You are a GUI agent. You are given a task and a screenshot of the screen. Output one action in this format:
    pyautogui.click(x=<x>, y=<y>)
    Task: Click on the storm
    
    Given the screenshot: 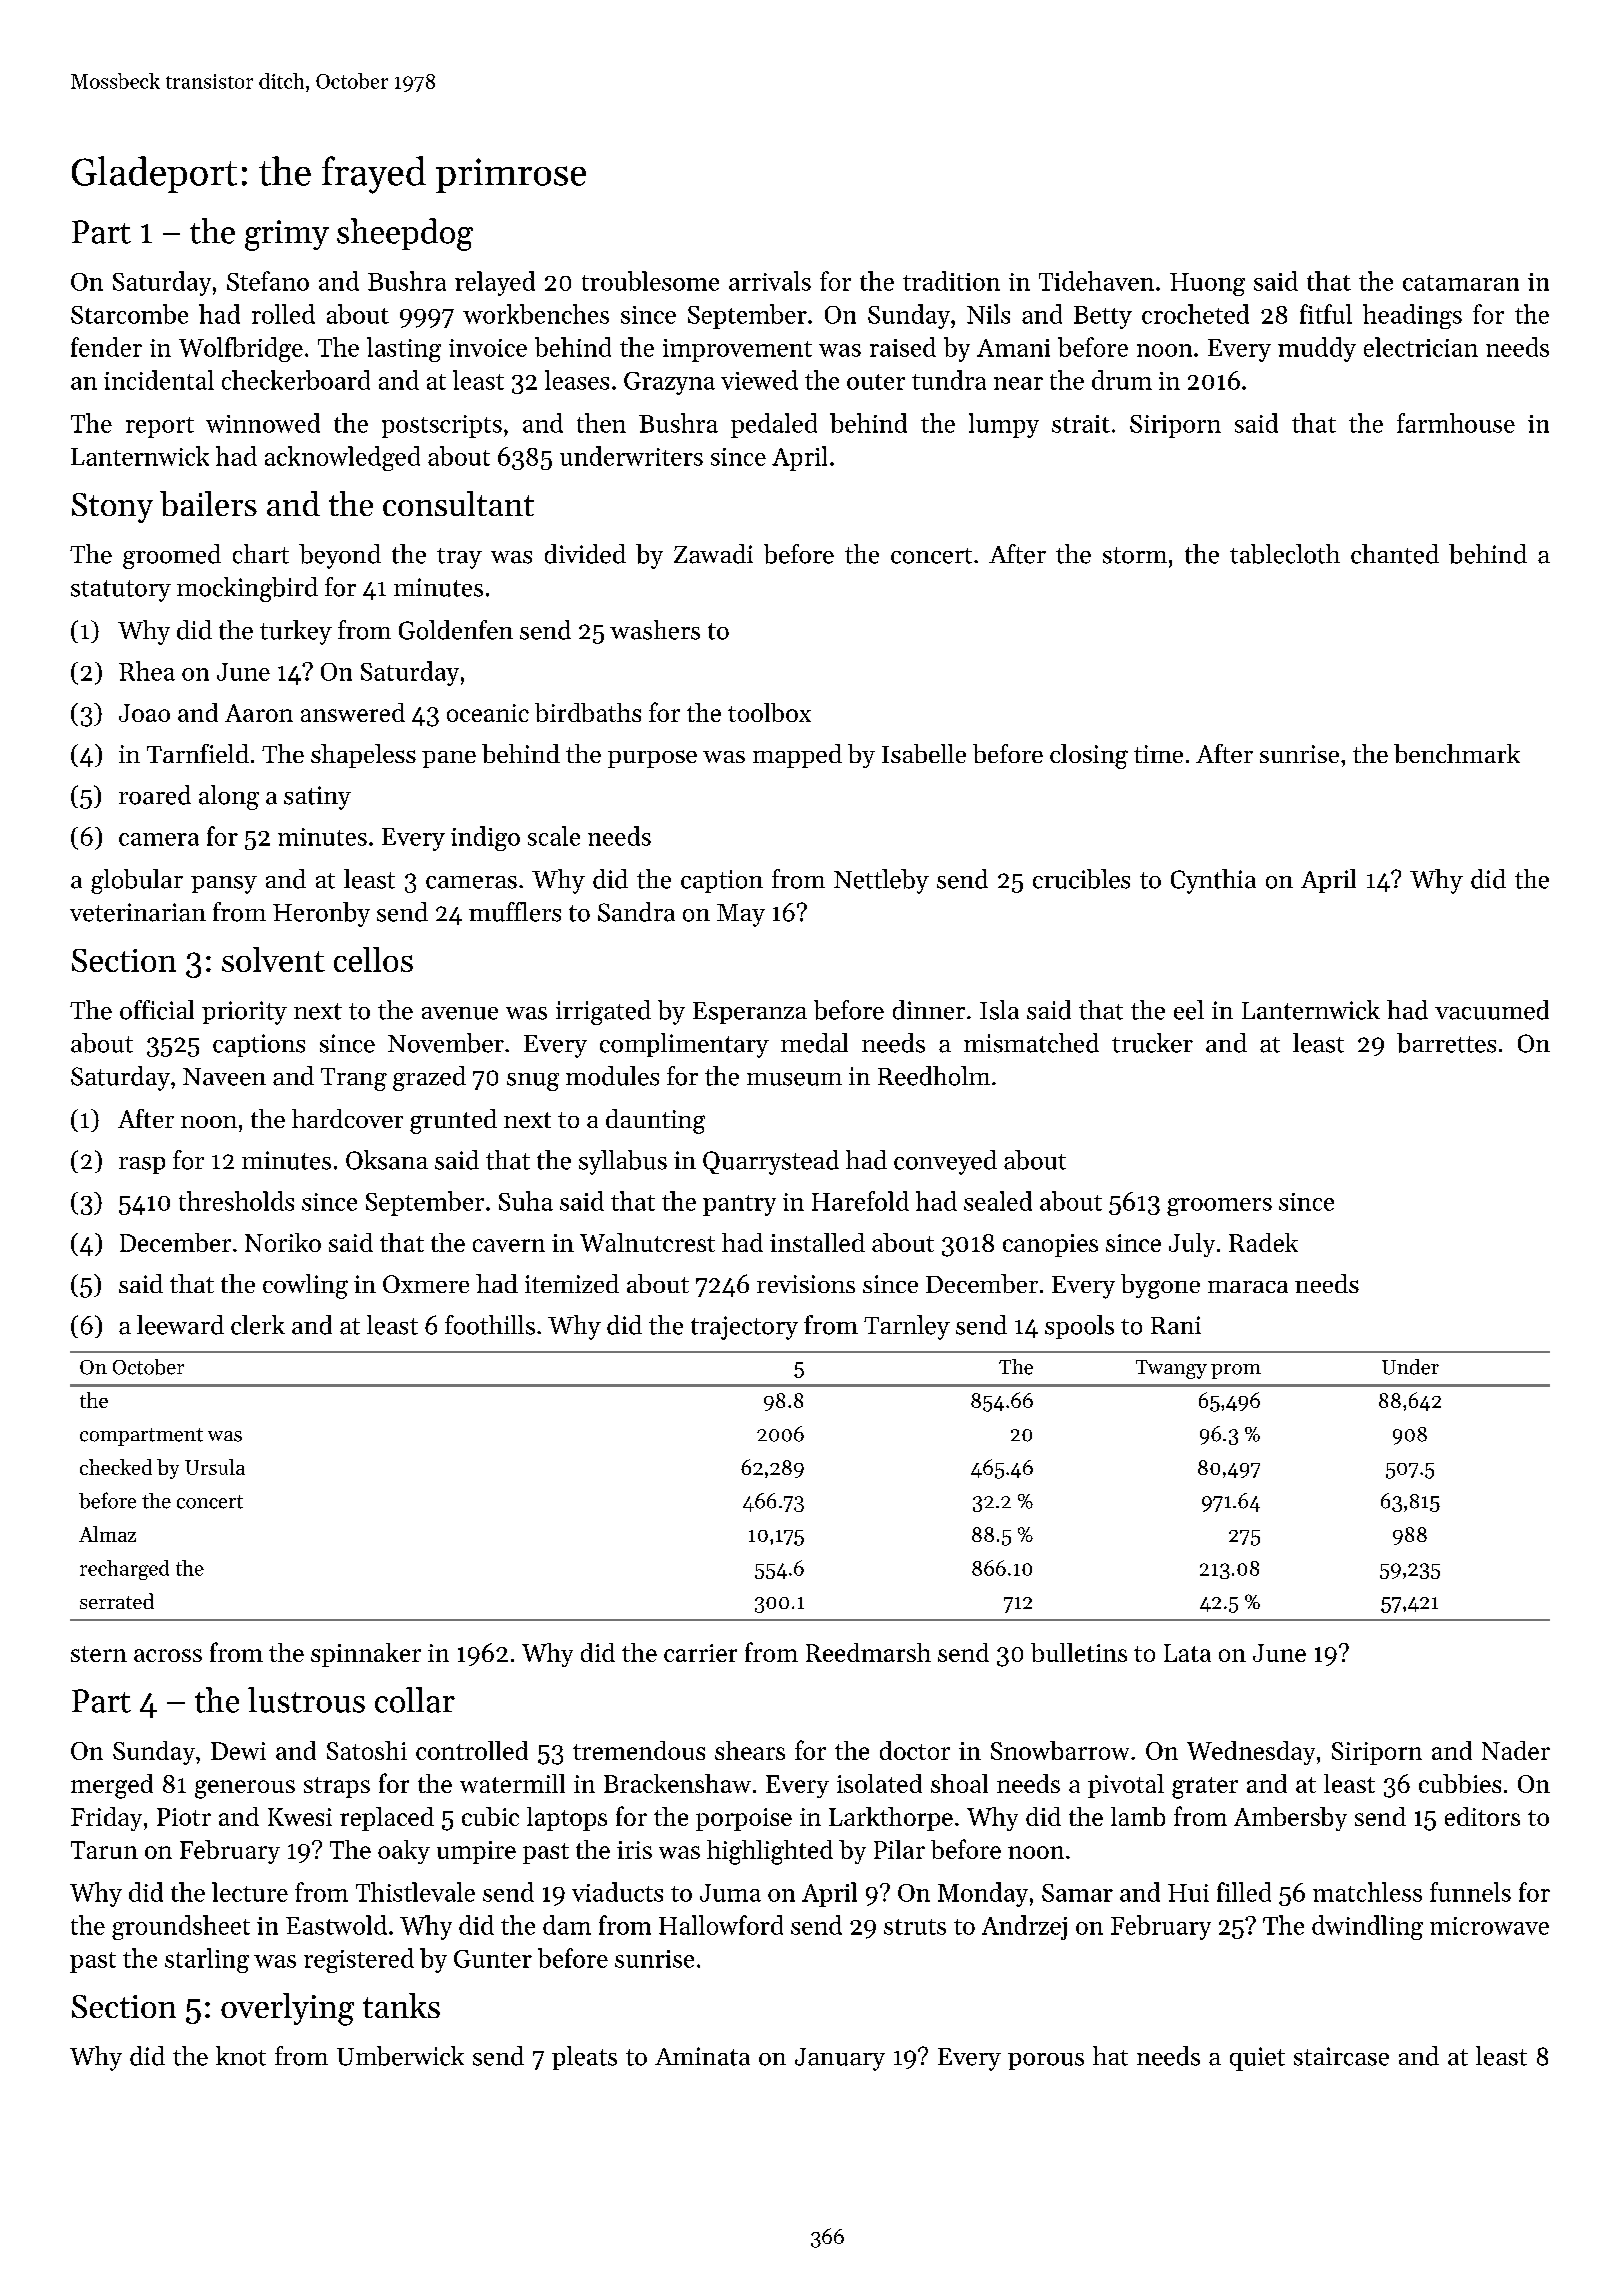 What is the action you would take?
    pyautogui.click(x=1135, y=555)
